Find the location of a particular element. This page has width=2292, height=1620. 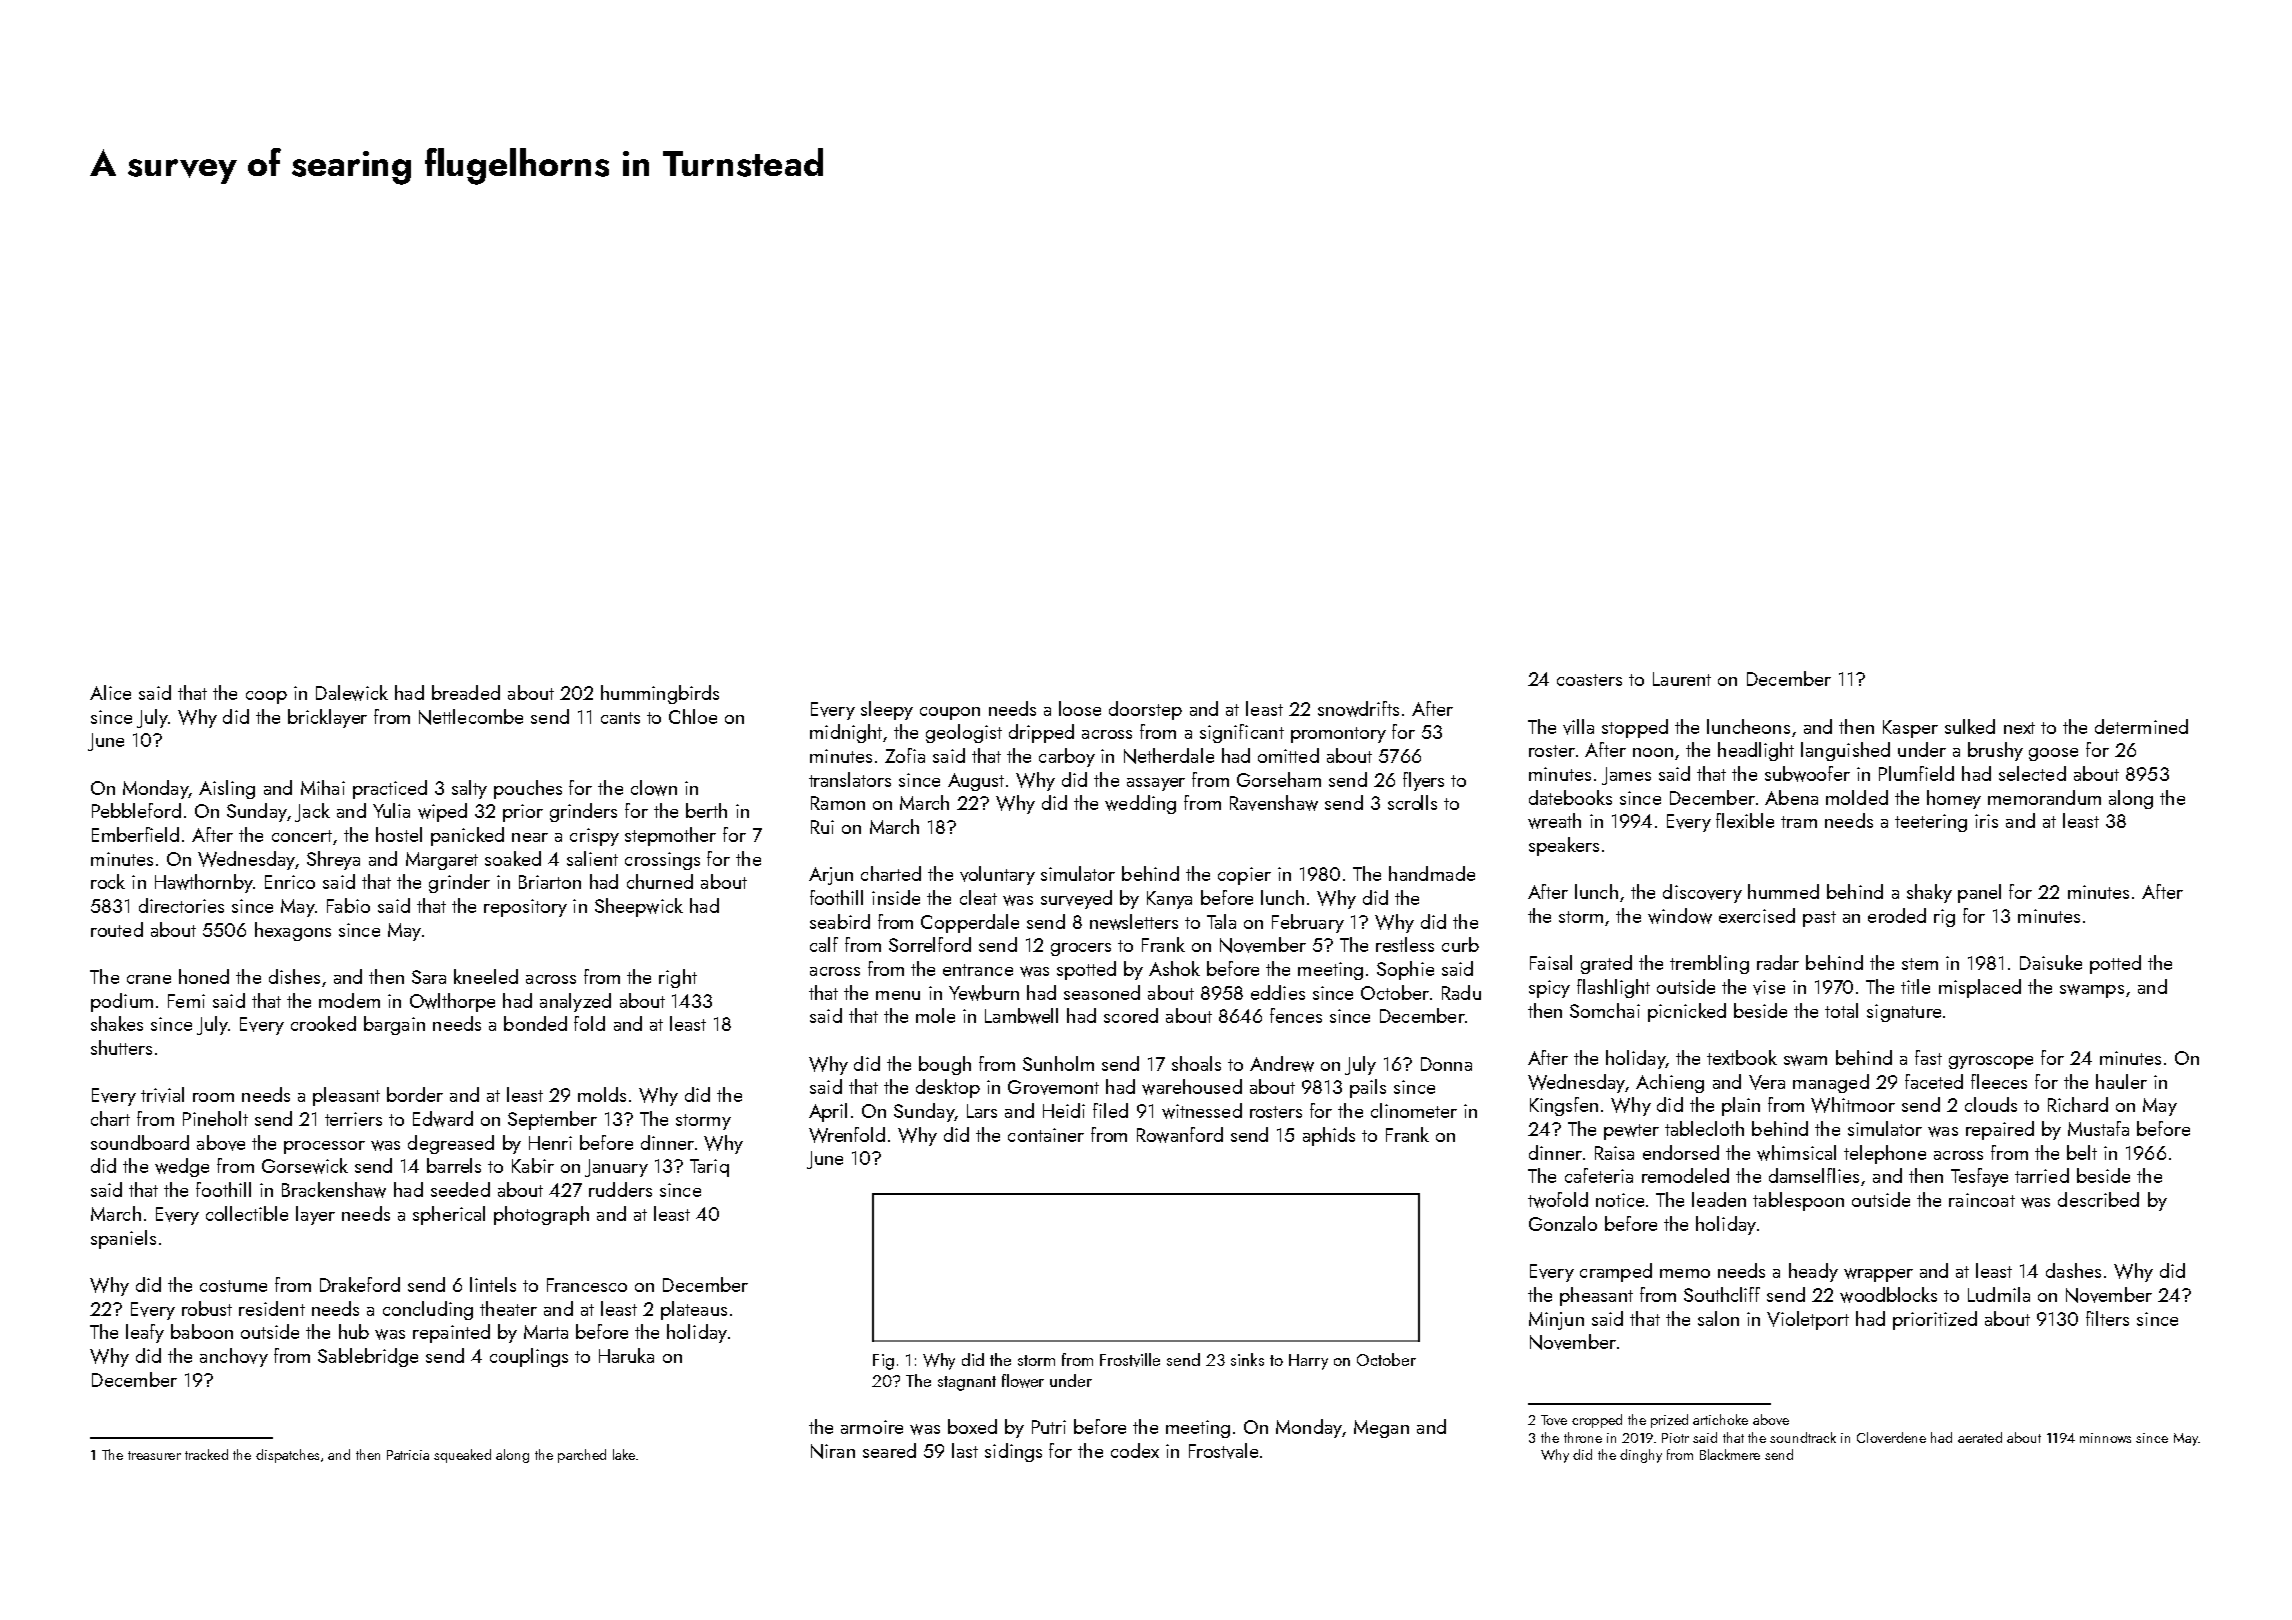

treasurer is located at coordinates (154, 1455).
